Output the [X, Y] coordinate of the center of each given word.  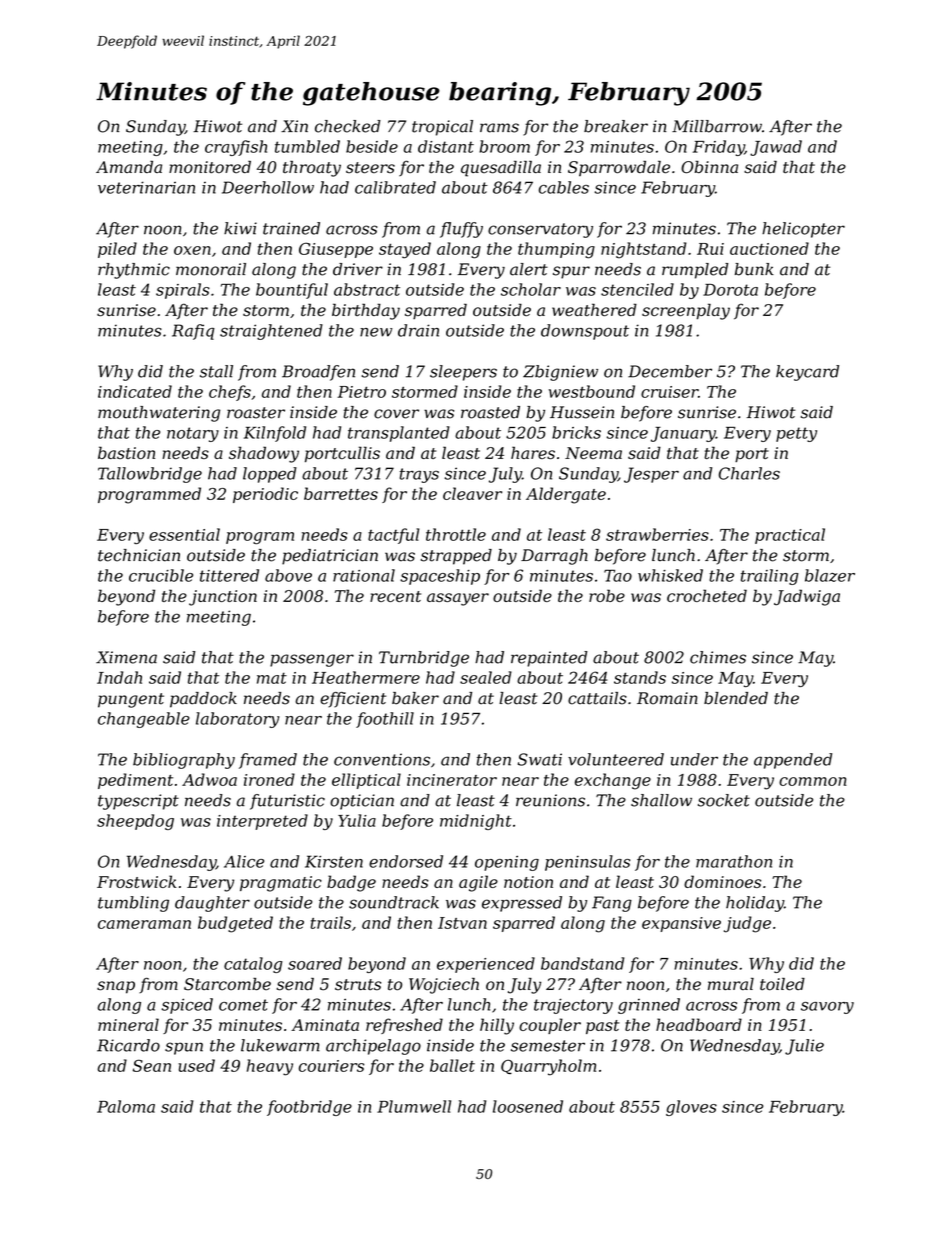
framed [268, 761]
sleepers [463, 373]
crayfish [236, 148]
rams [499, 128]
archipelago [373, 1047]
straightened [271, 332]
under [694, 759]
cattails [597, 698]
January [683, 434]
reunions [550, 800]
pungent [131, 700]
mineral [128, 1024]
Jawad [776, 148]
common [813, 781]
